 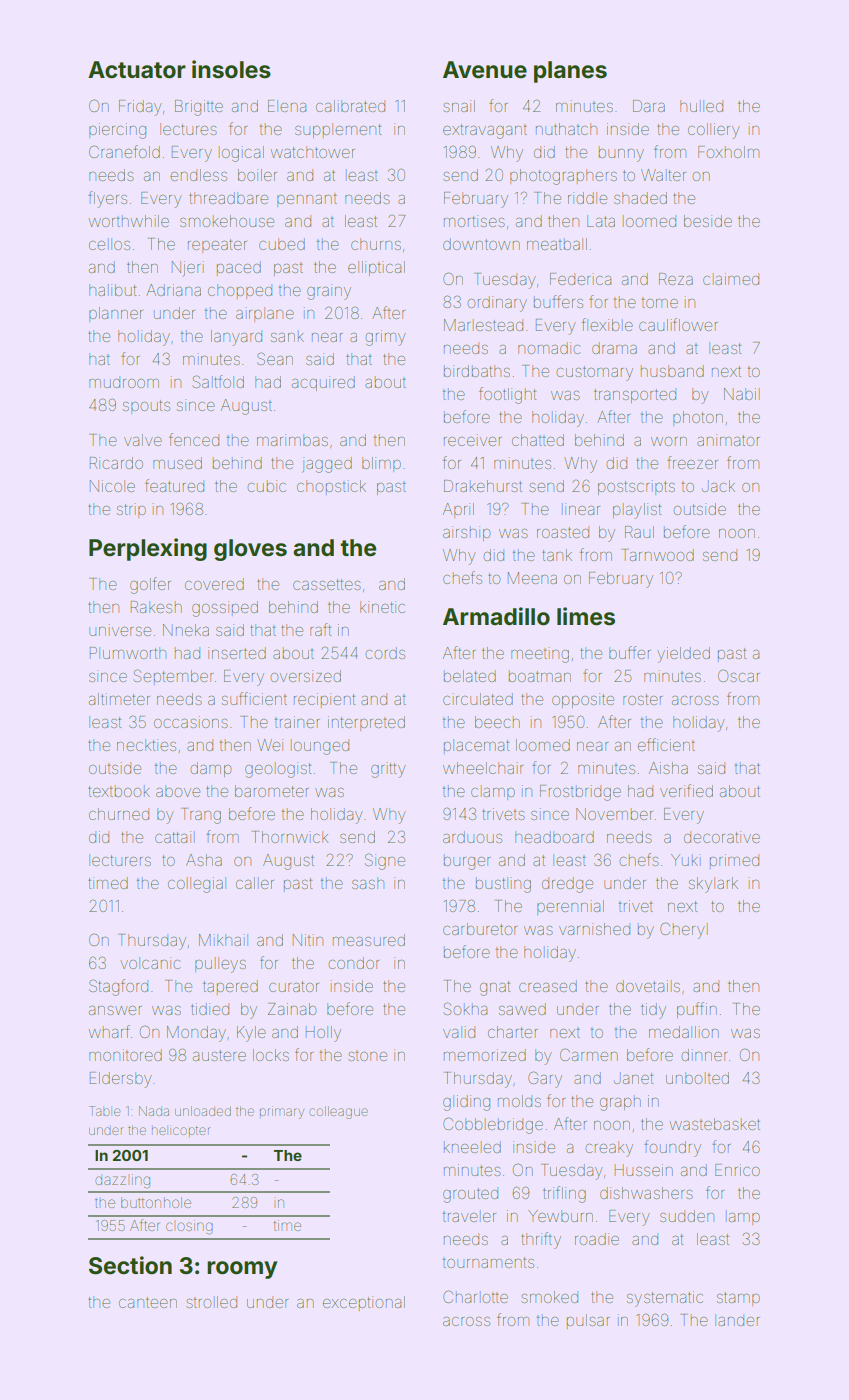 What do you see at coordinates (231, 69) in the screenshot?
I see `insoles` at bounding box center [231, 69].
